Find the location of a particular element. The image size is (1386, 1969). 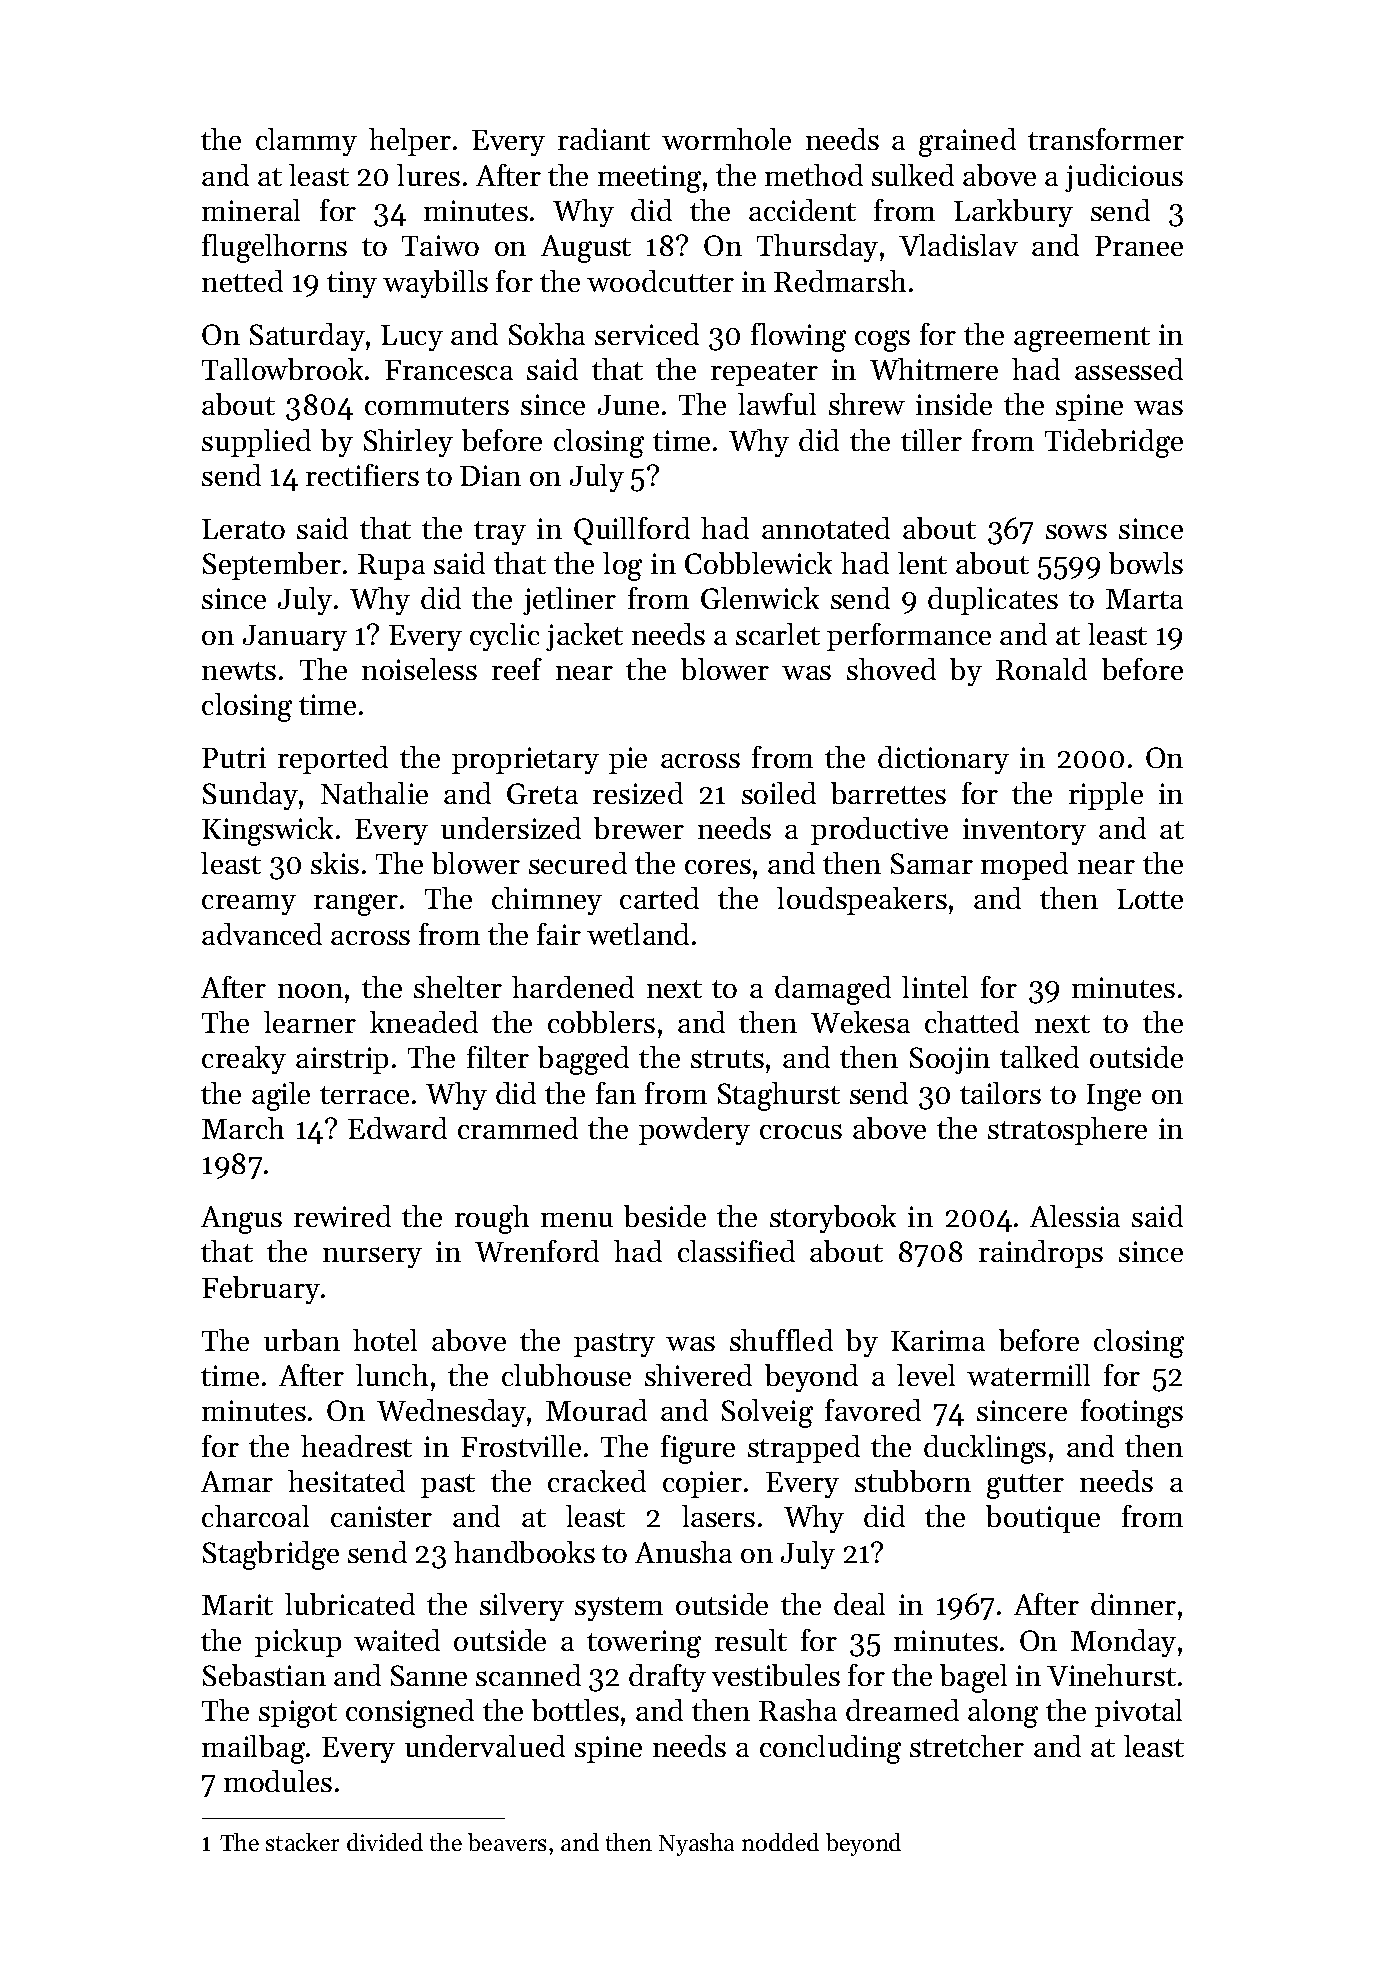

concluding is located at coordinates (830, 1749).
